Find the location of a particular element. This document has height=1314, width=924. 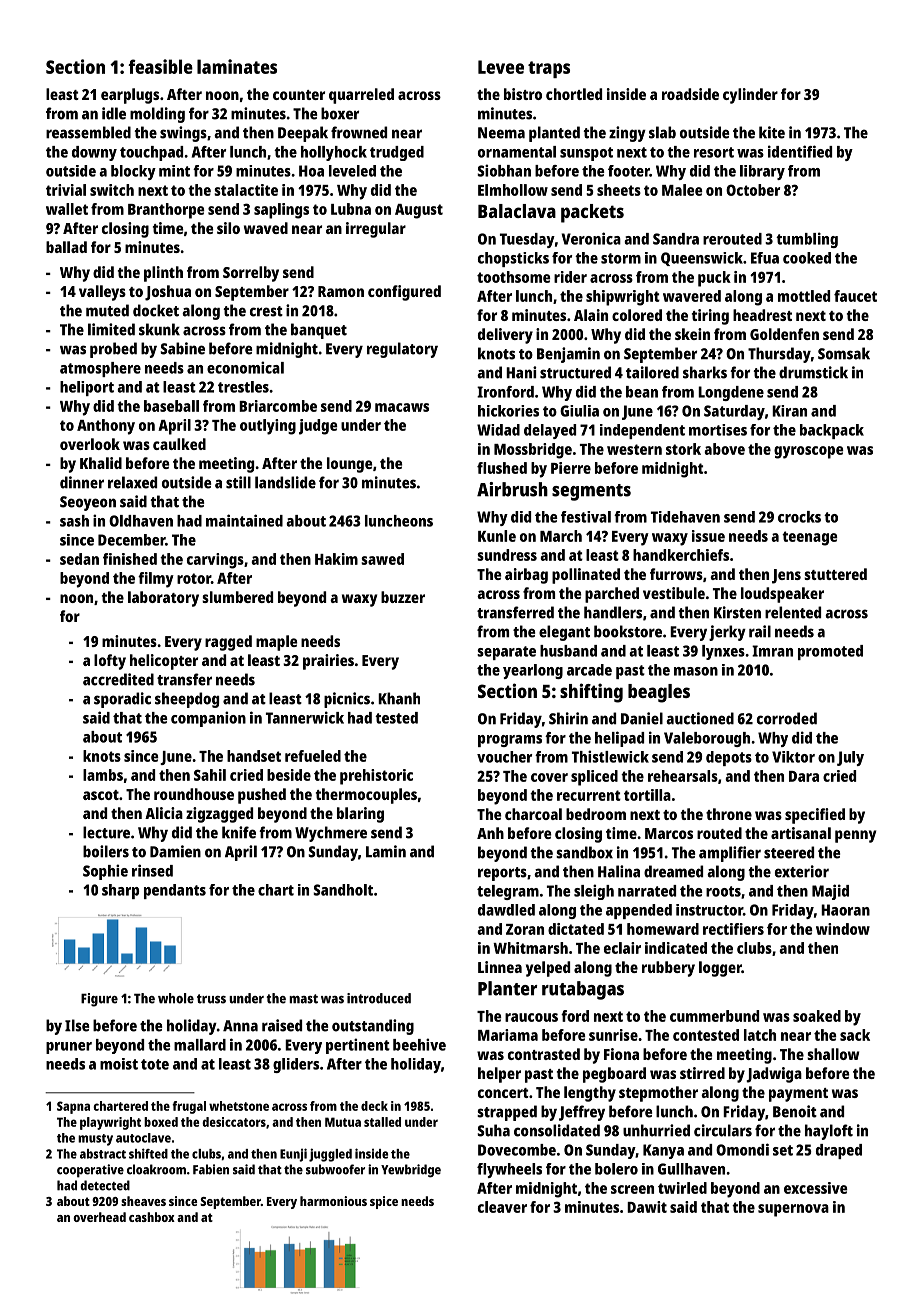

pendants is located at coordinates (175, 891).
